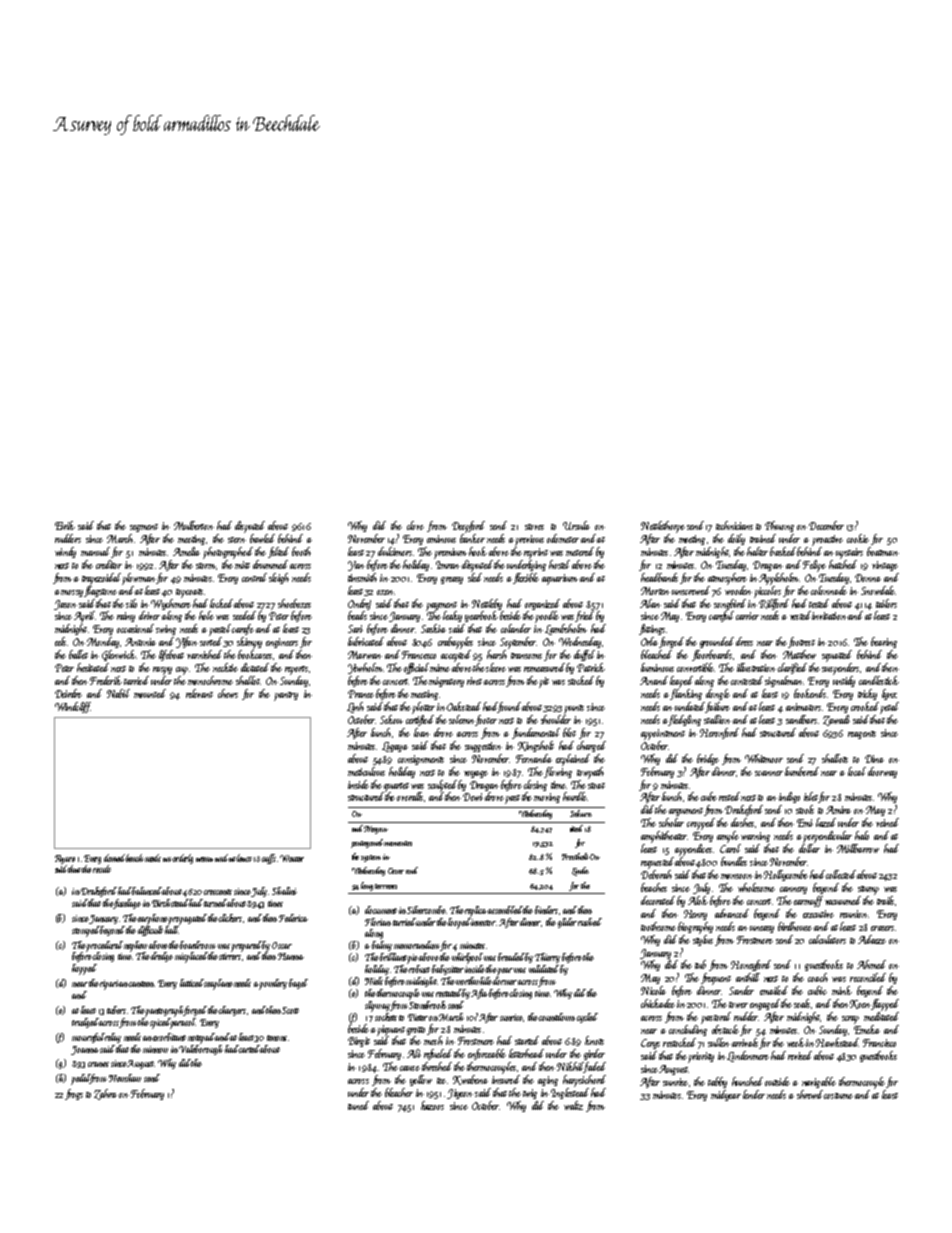 This document has height=1233, width=952. Describe the element at coordinates (573, 1105) in the document. I see `waltz` at that location.
